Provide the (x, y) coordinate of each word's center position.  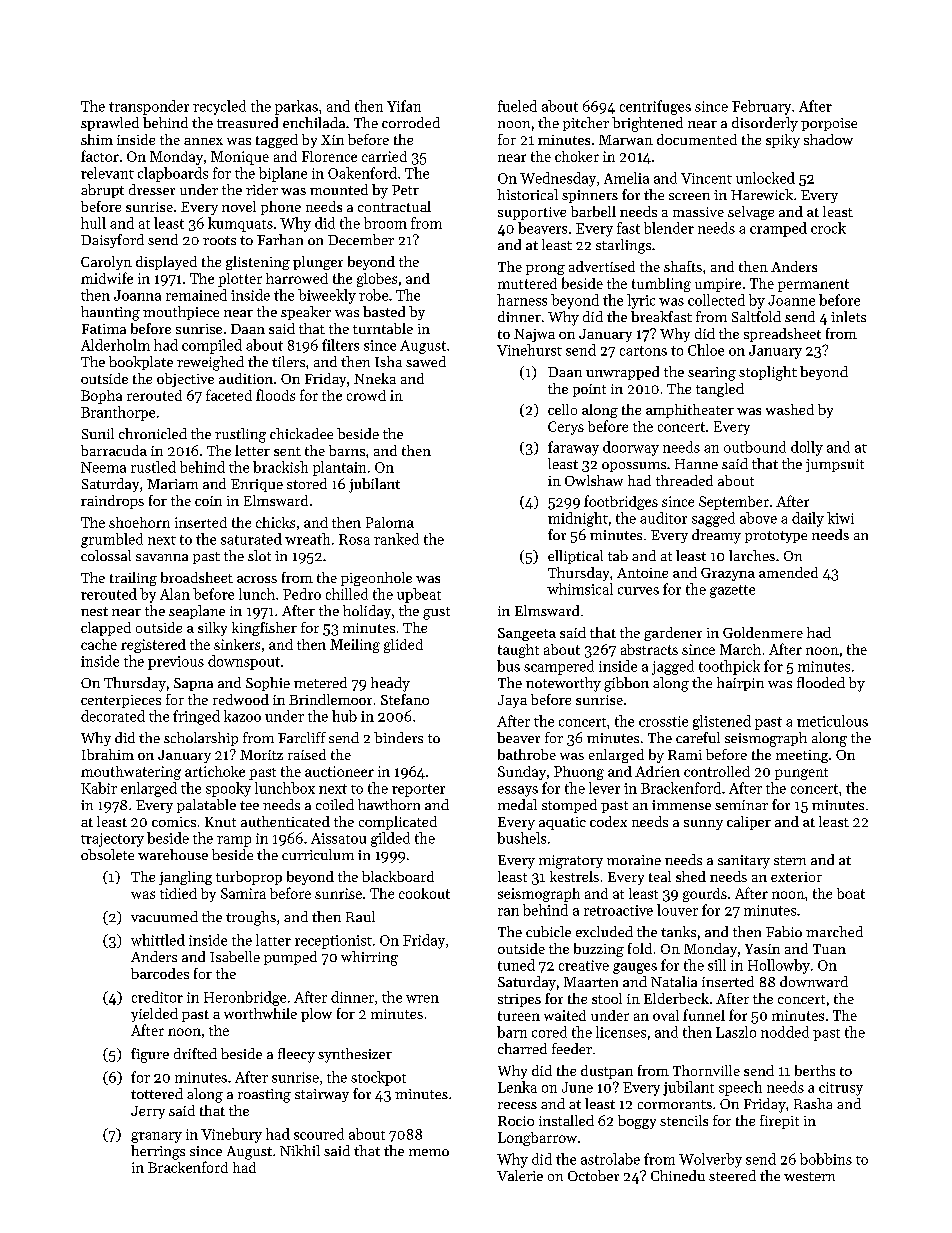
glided (403, 646)
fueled (517, 106)
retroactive (618, 910)
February (761, 107)
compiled (212, 346)
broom (385, 223)
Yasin (762, 949)
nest (94, 611)
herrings (158, 1152)
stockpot (378, 1078)
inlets (848, 316)
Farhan (280, 239)
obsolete (107, 854)
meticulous (832, 721)
